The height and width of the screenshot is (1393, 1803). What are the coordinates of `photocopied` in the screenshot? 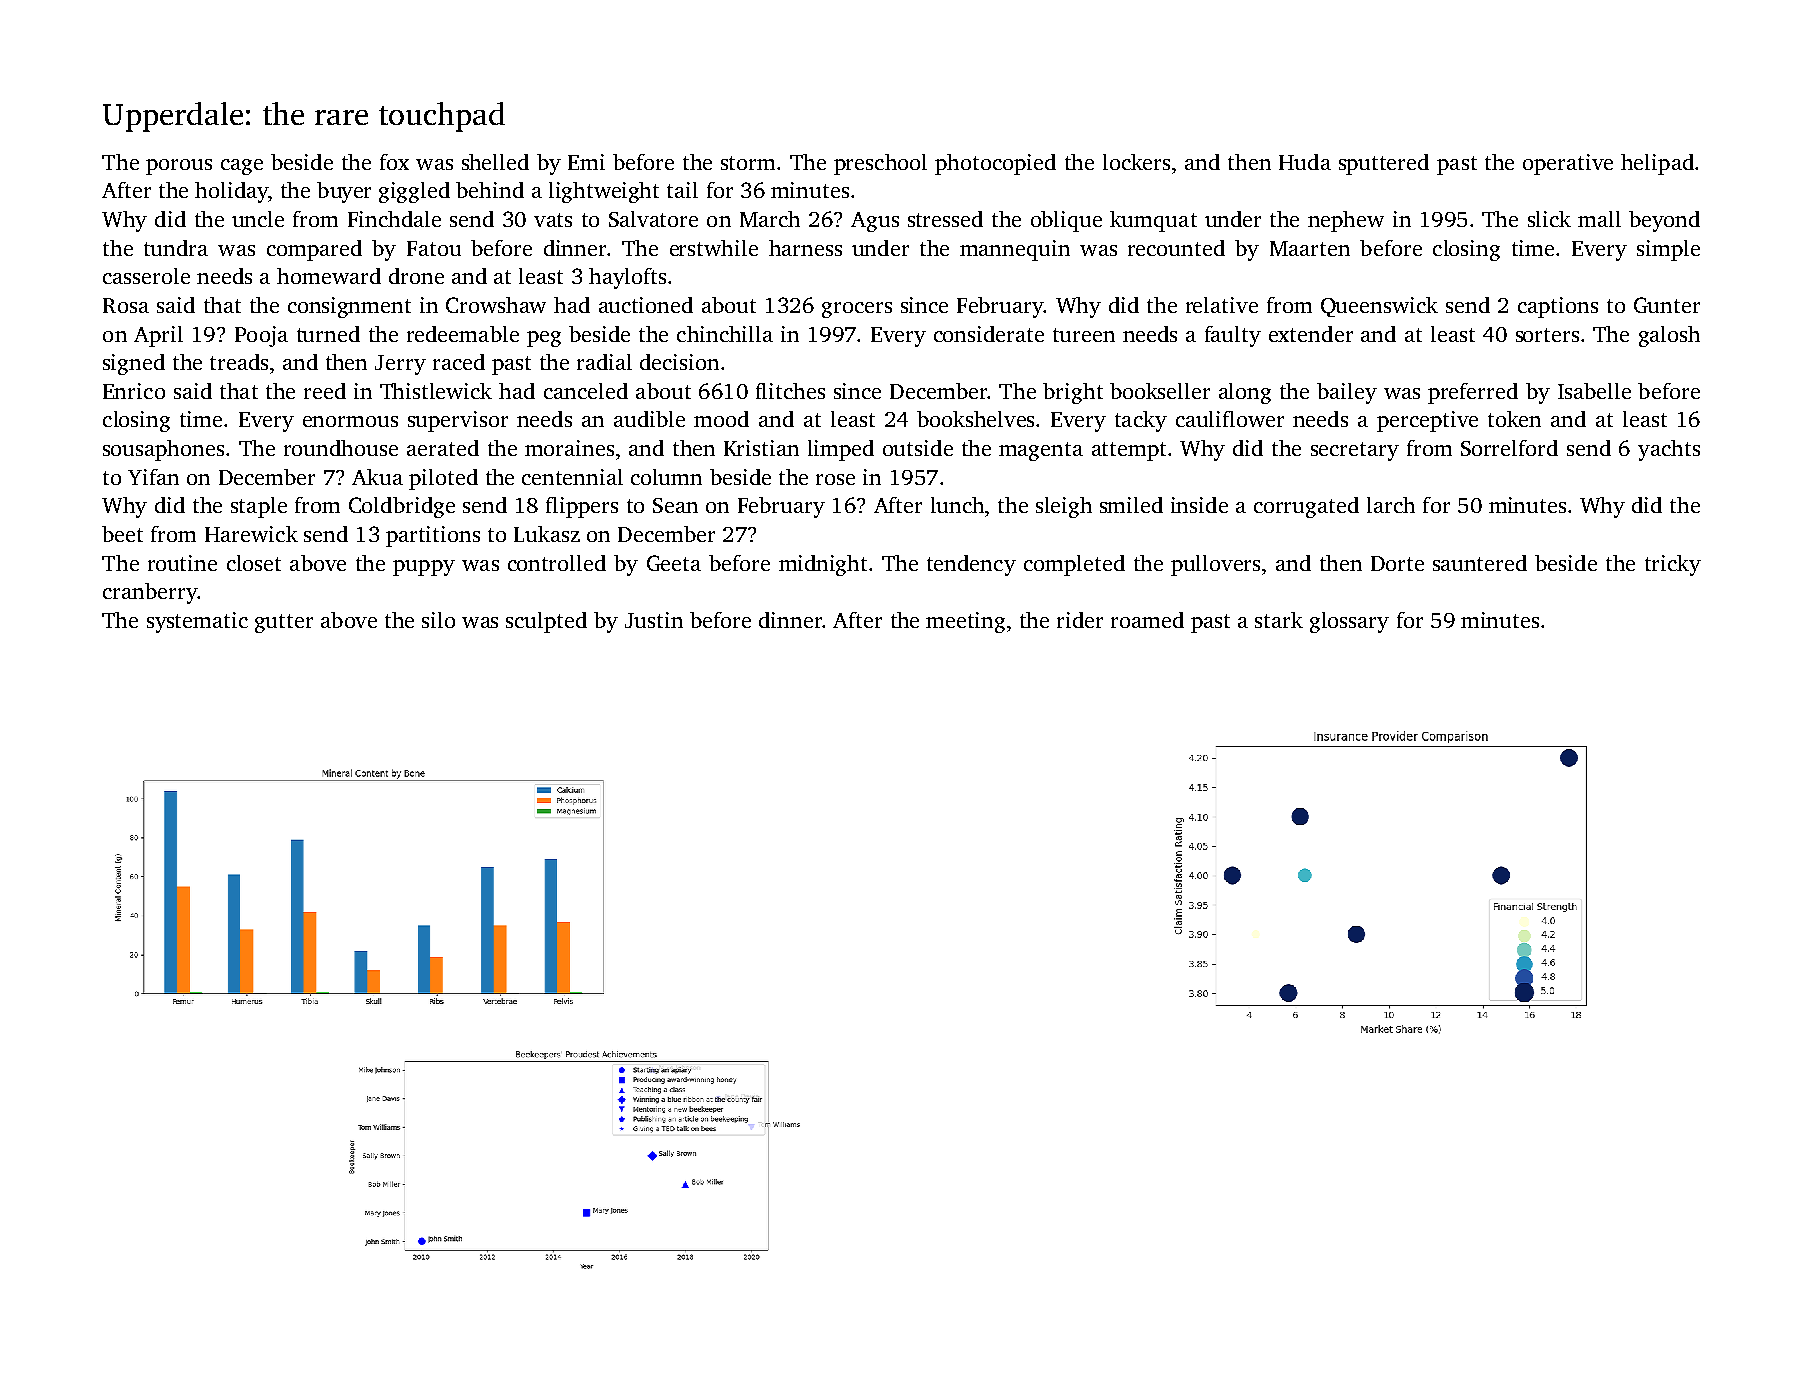 It's located at (995, 164).
